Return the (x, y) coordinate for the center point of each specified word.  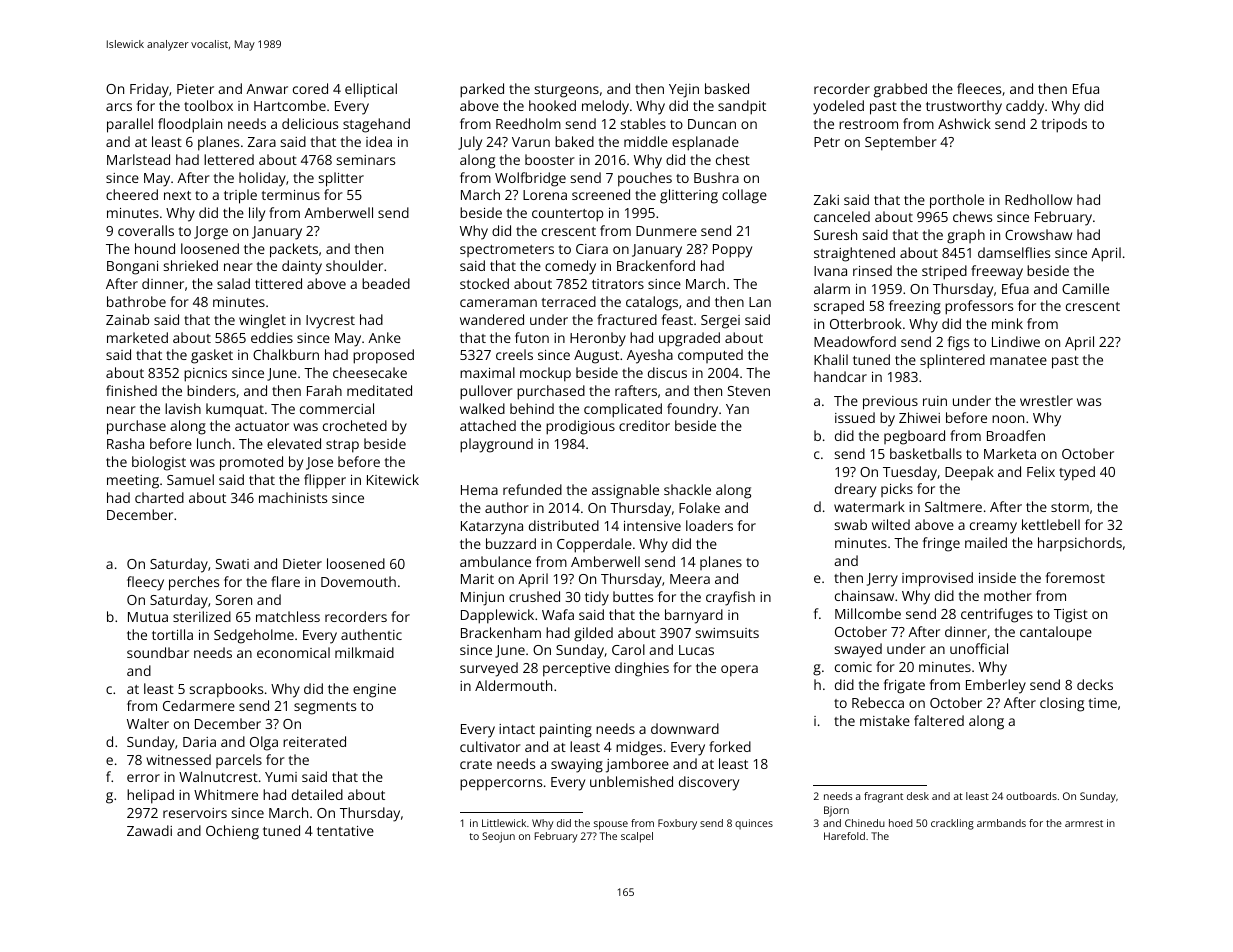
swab (851, 524)
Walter (148, 723)
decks (1095, 684)
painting (566, 731)
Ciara (592, 249)
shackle (687, 489)
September (901, 143)
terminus (291, 195)
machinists (293, 497)
